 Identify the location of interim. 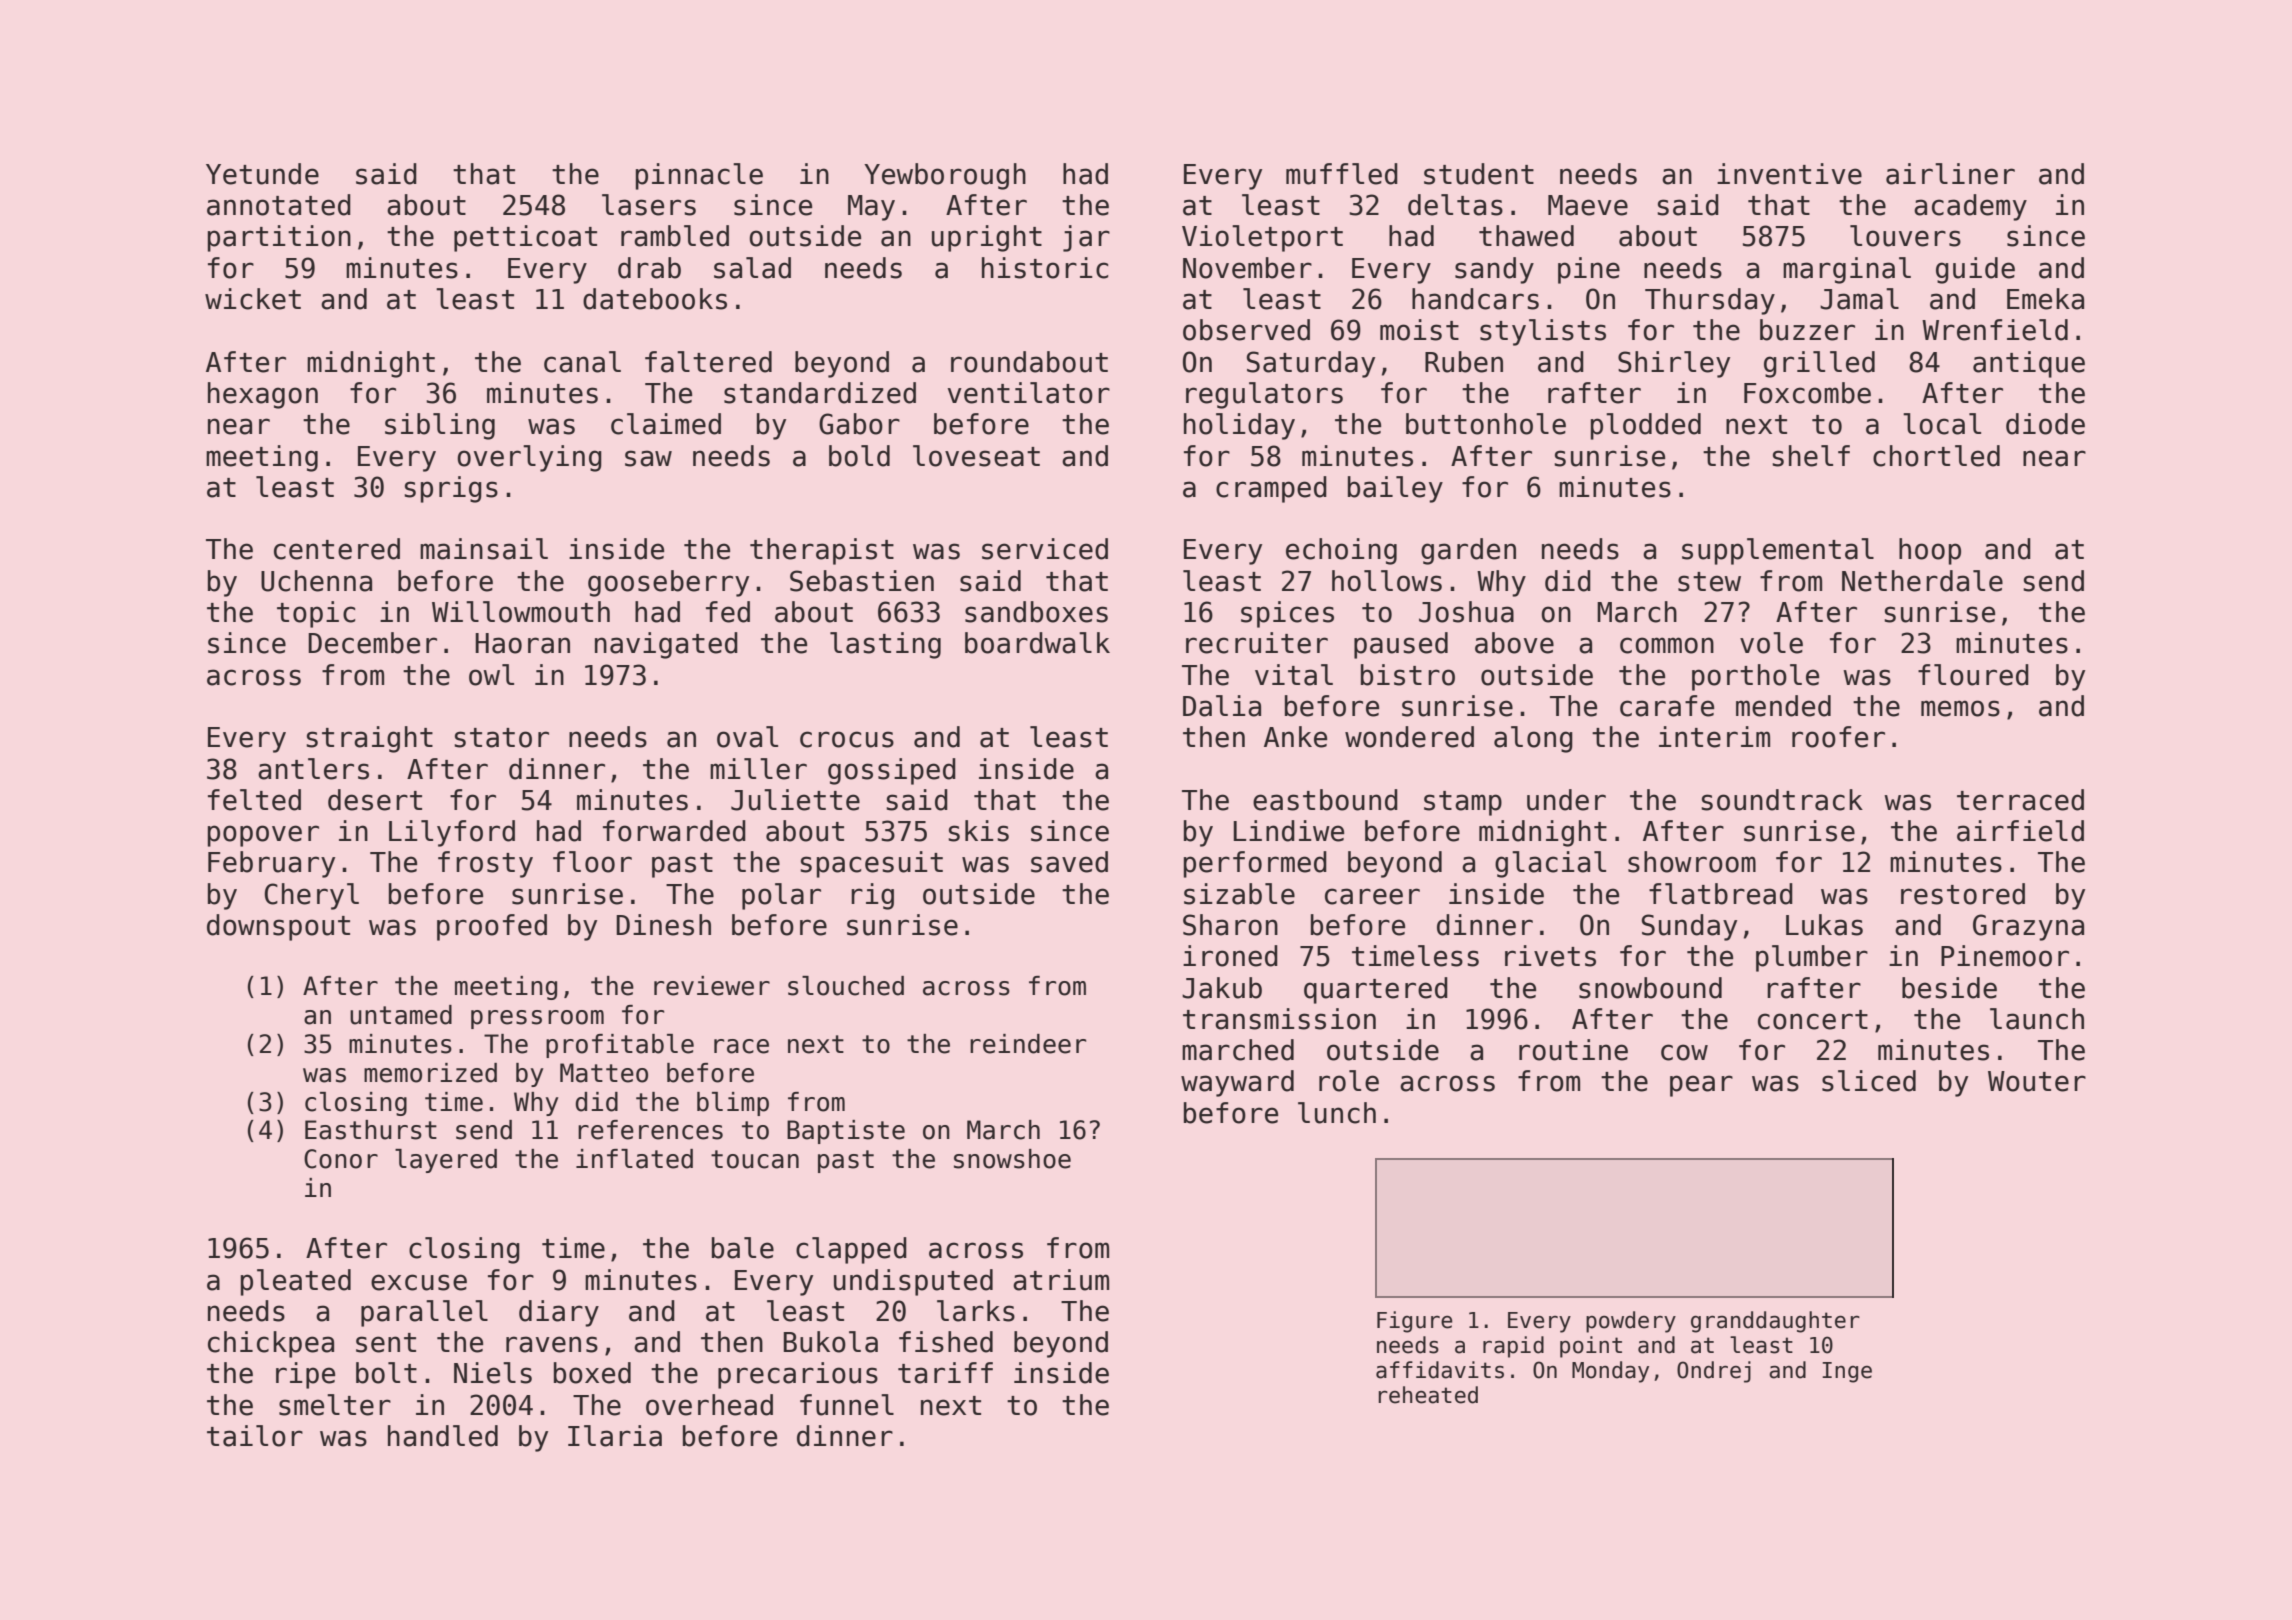
(1714, 737).
